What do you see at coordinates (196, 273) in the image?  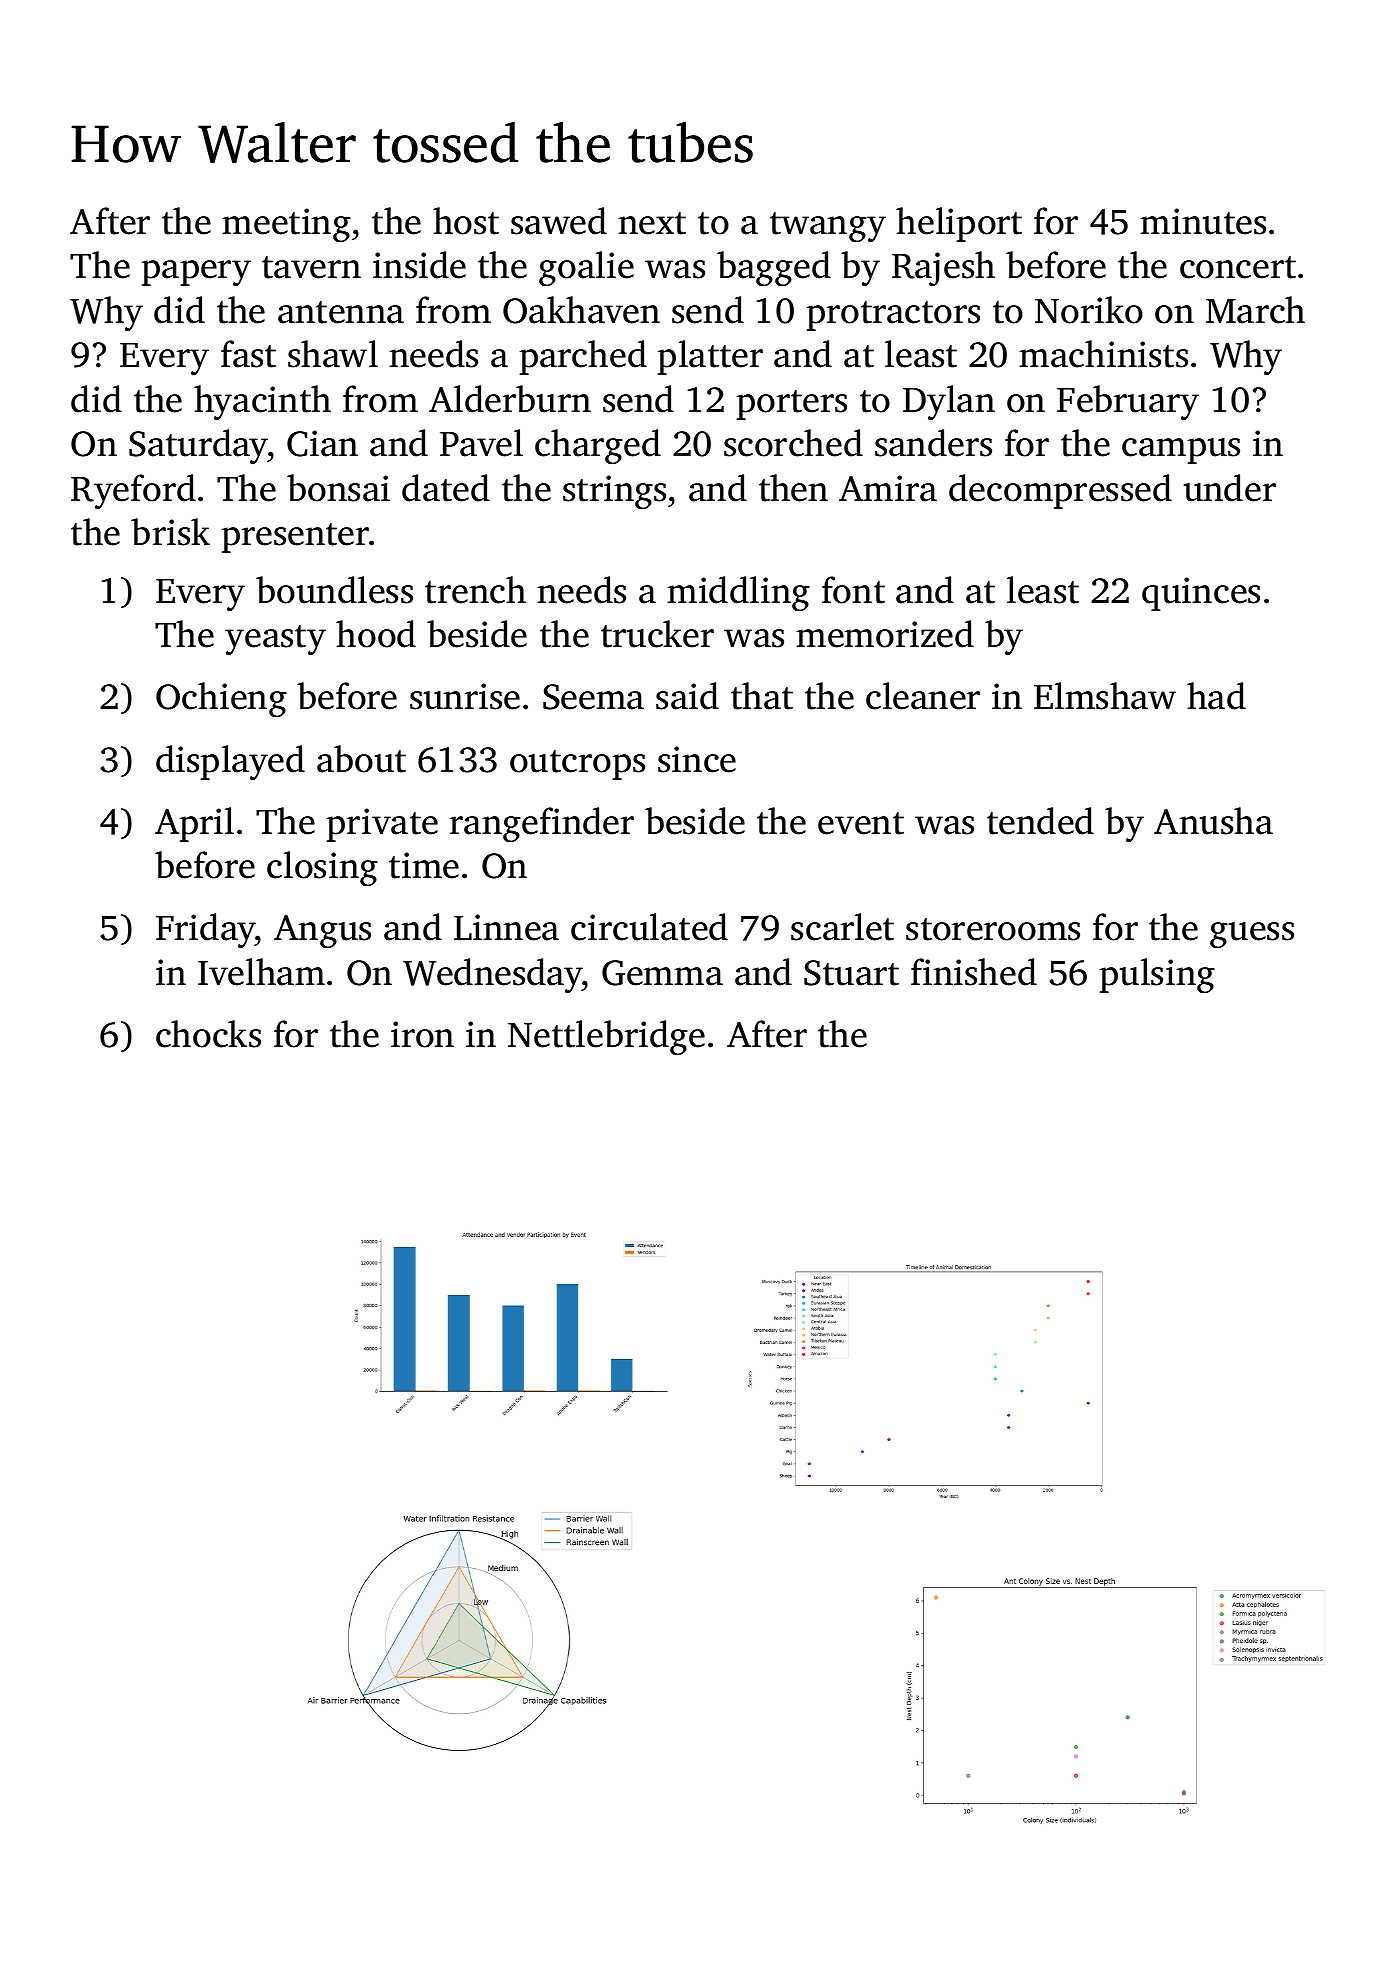 I see `papery` at bounding box center [196, 273].
